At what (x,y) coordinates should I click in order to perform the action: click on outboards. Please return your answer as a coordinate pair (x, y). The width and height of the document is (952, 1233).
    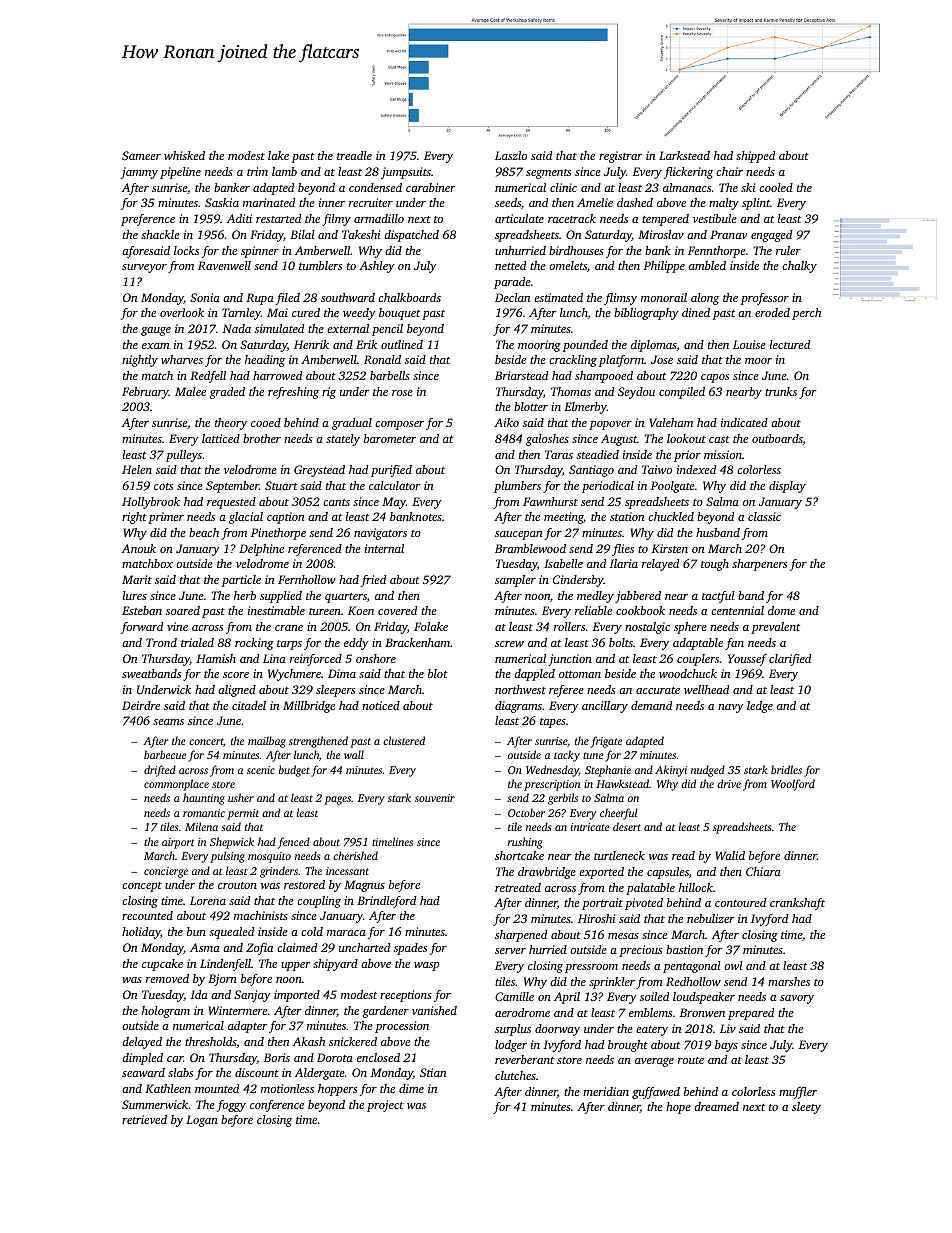
    Looking at the image, I should click on (777, 439).
